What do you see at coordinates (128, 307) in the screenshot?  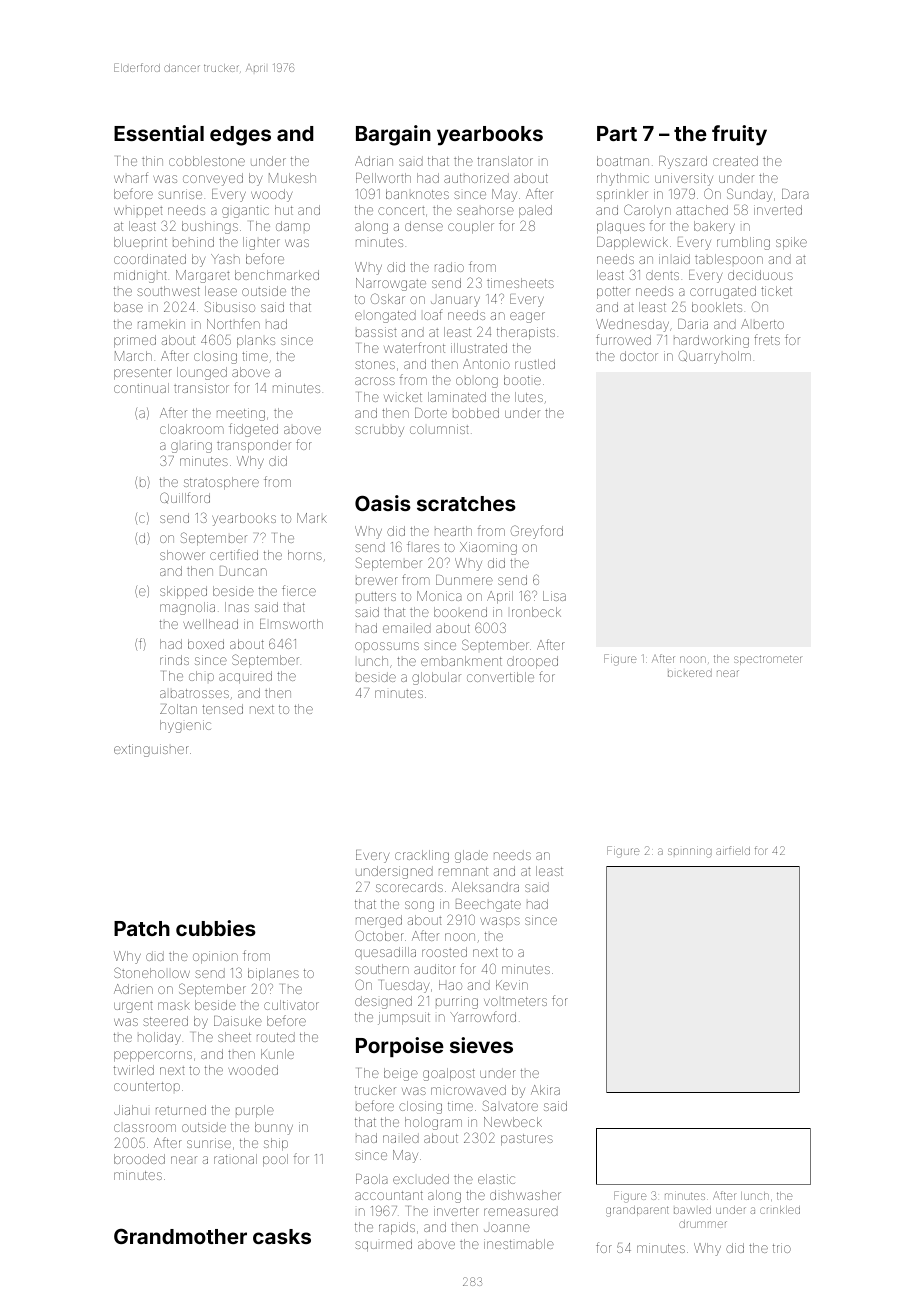 I see `base` at bounding box center [128, 307].
